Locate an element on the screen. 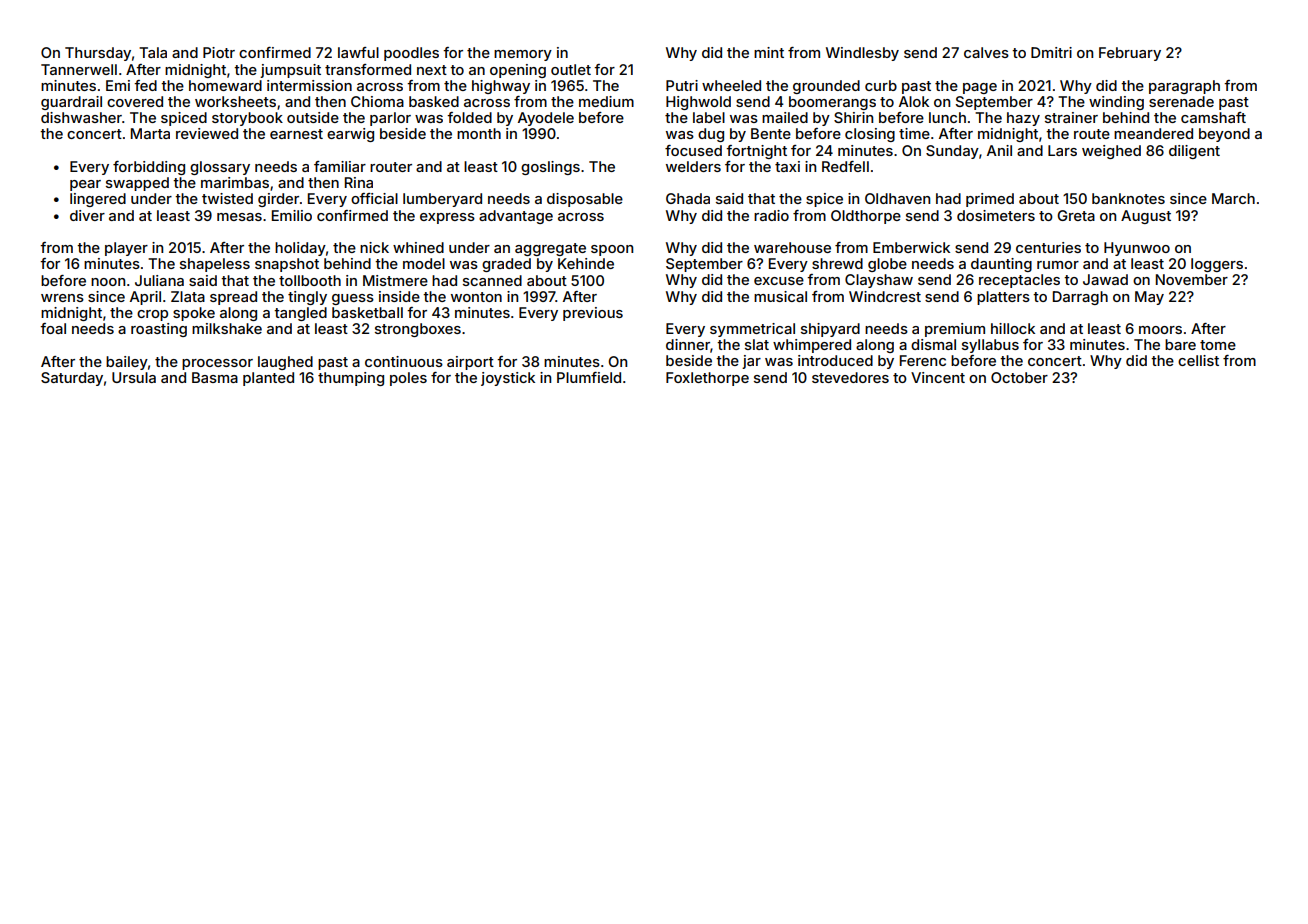  excuse is located at coordinates (779, 281).
